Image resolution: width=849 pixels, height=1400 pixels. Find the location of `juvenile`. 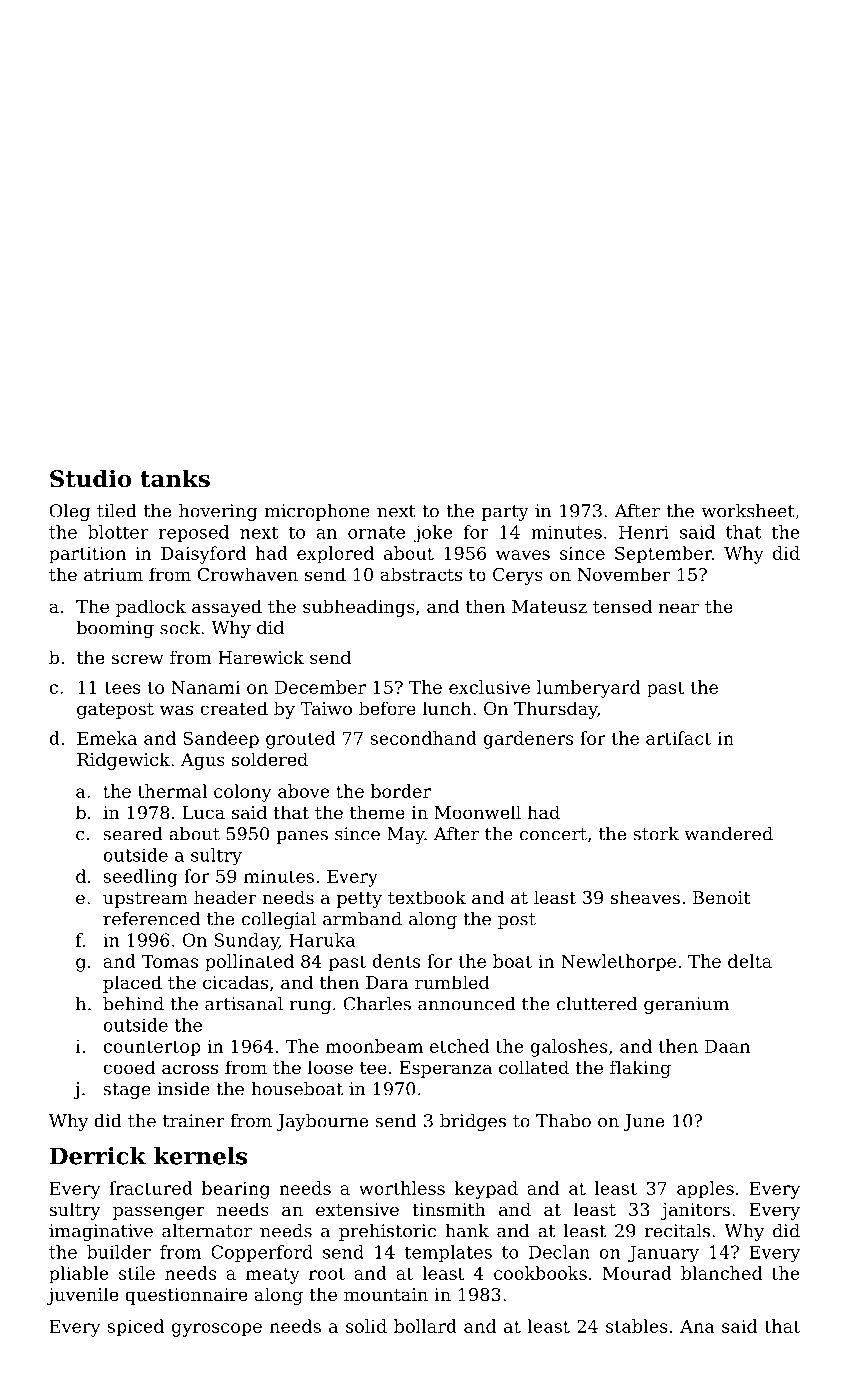

juvenile is located at coordinates (82, 1296).
